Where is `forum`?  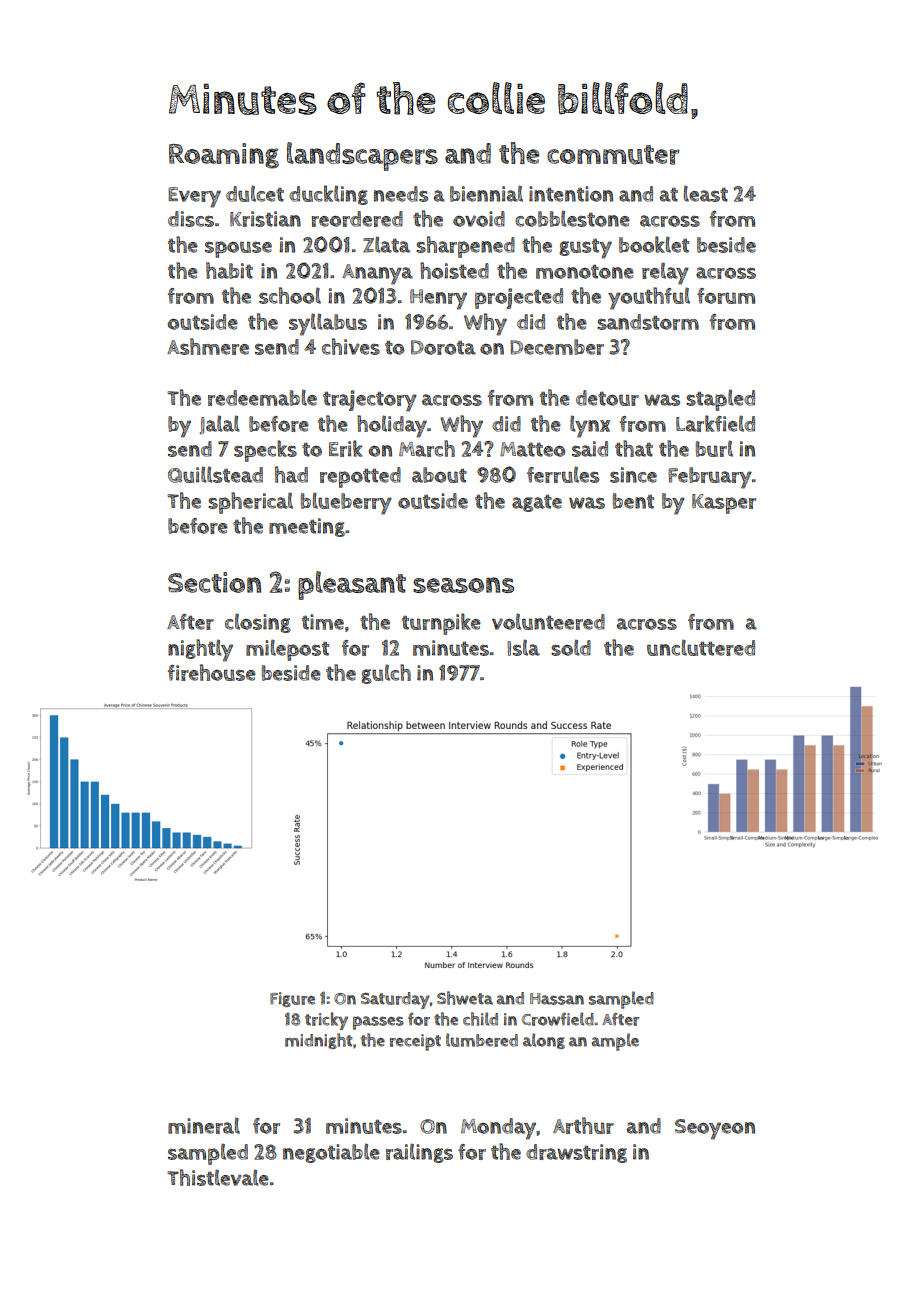
forum is located at coordinates (726, 296).
